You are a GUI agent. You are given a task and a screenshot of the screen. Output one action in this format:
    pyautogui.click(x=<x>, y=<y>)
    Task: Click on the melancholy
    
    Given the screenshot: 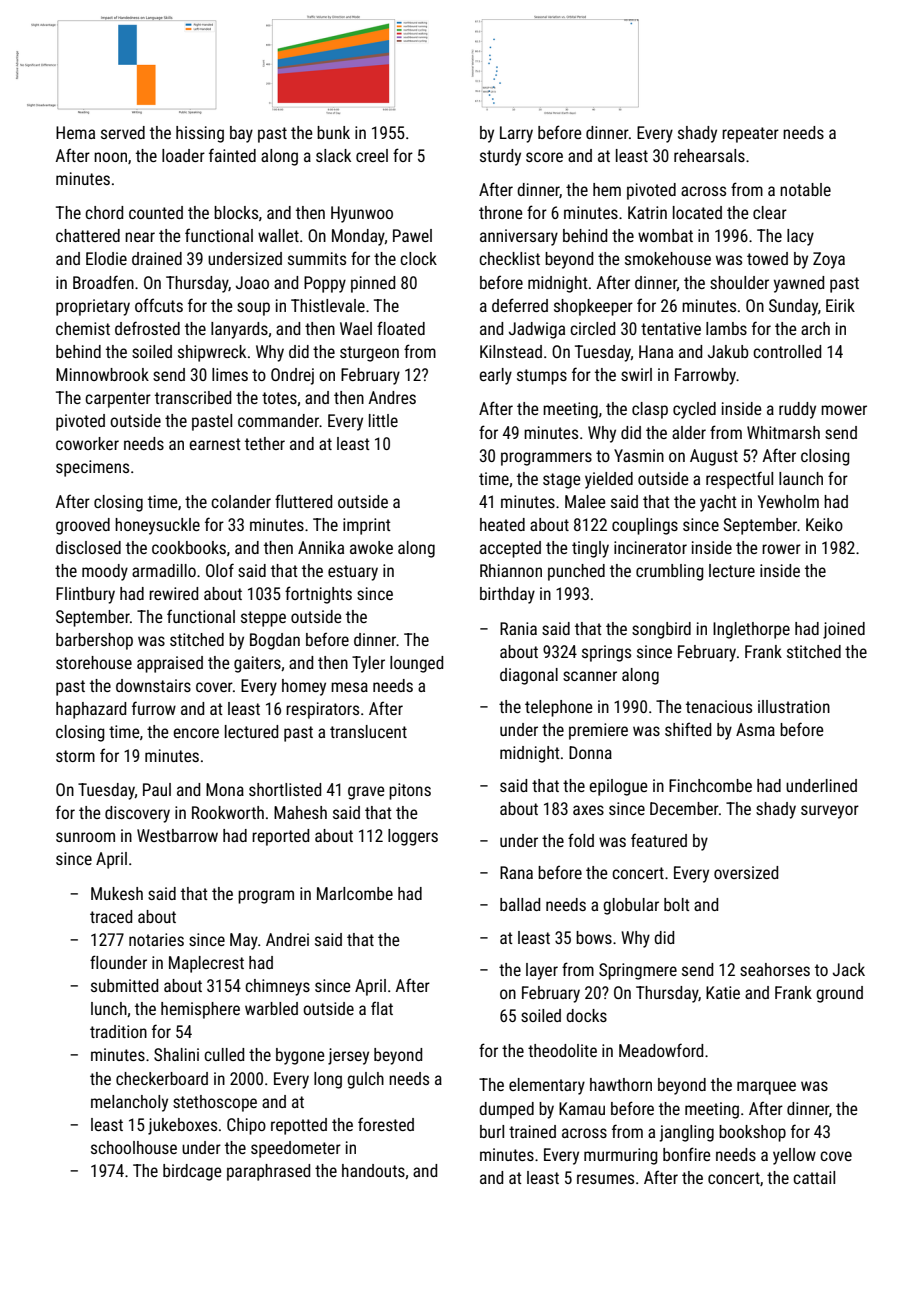 What is the action you would take?
    pyautogui.click(x=129, y=1103)
